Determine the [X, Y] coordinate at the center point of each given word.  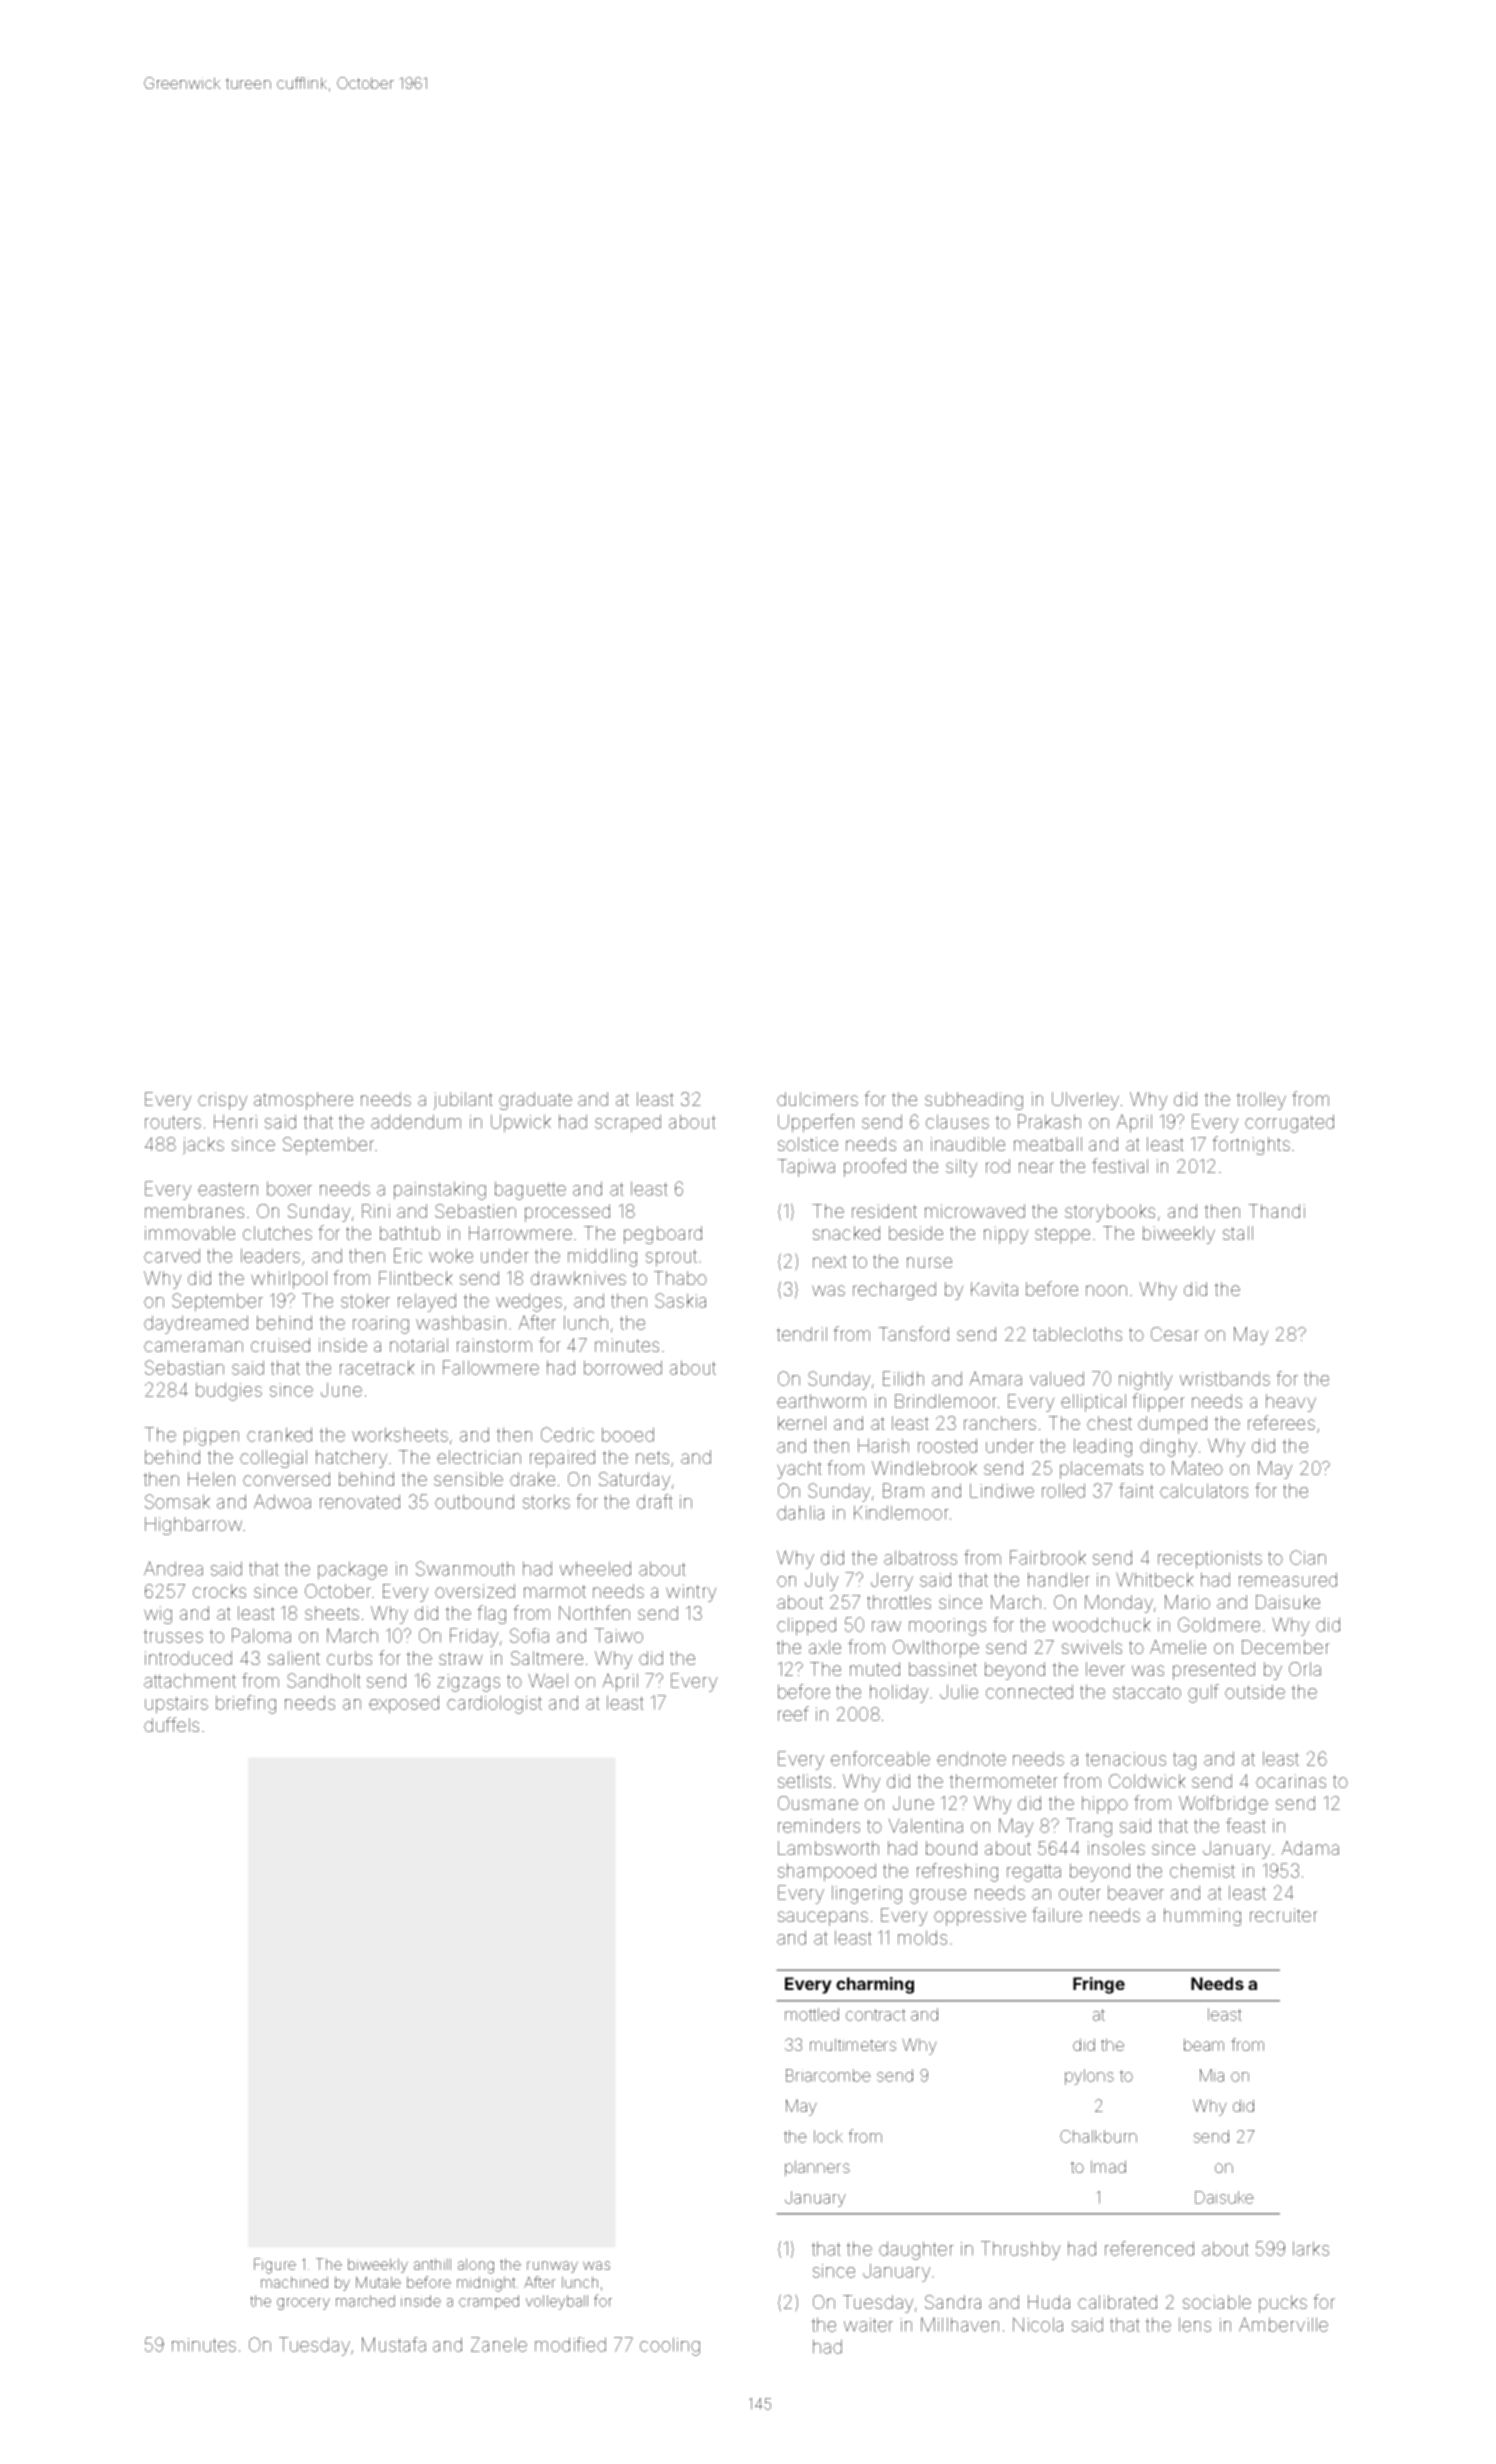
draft [655, 1501]
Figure [275, 2266]
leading [1103, 1447]
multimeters [853, 2044]
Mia [1212, 2075]
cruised [280, 1345]
